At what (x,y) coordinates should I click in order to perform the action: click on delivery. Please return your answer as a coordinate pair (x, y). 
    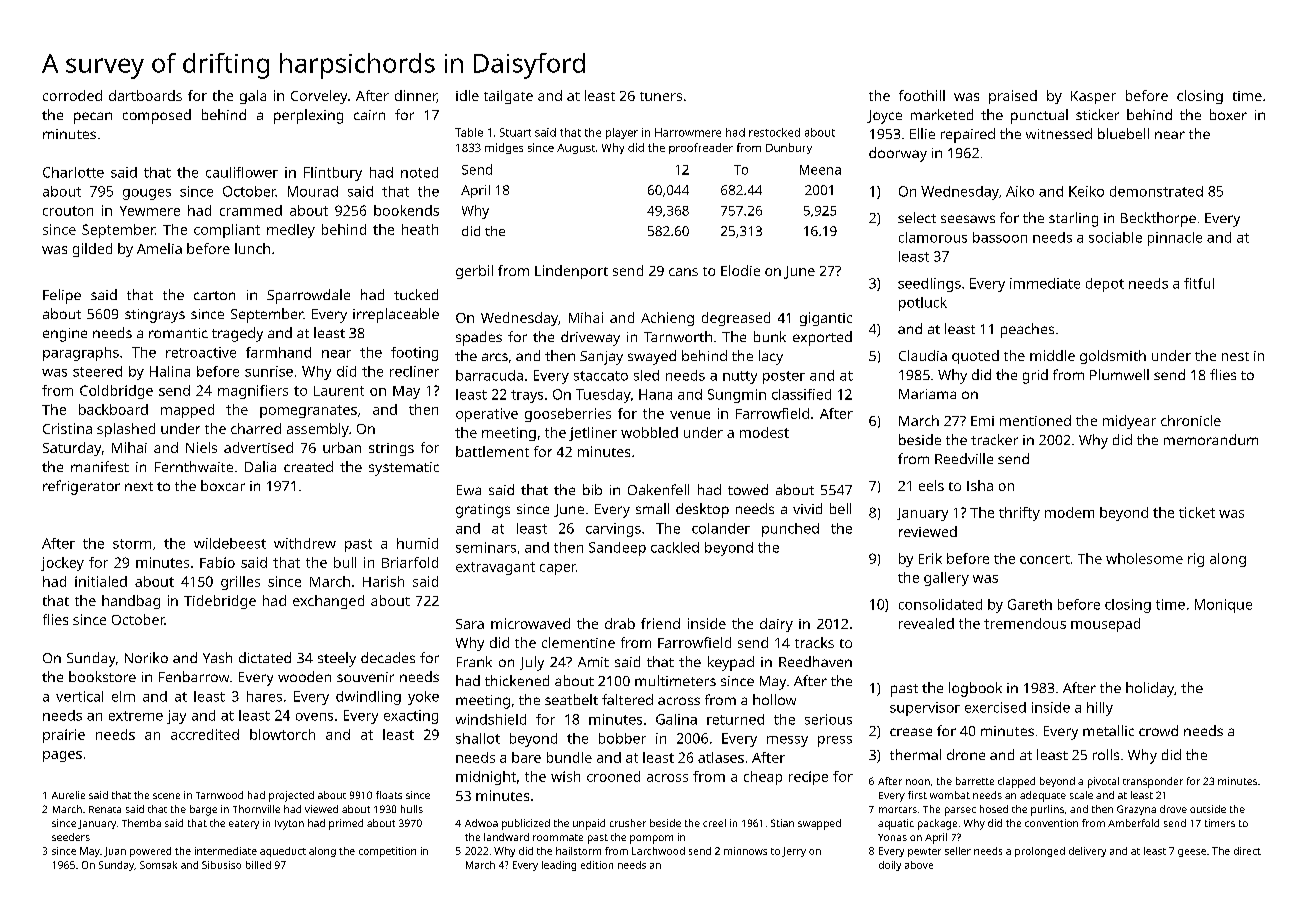
    Looking at the image, I should click on (1087, 852).
